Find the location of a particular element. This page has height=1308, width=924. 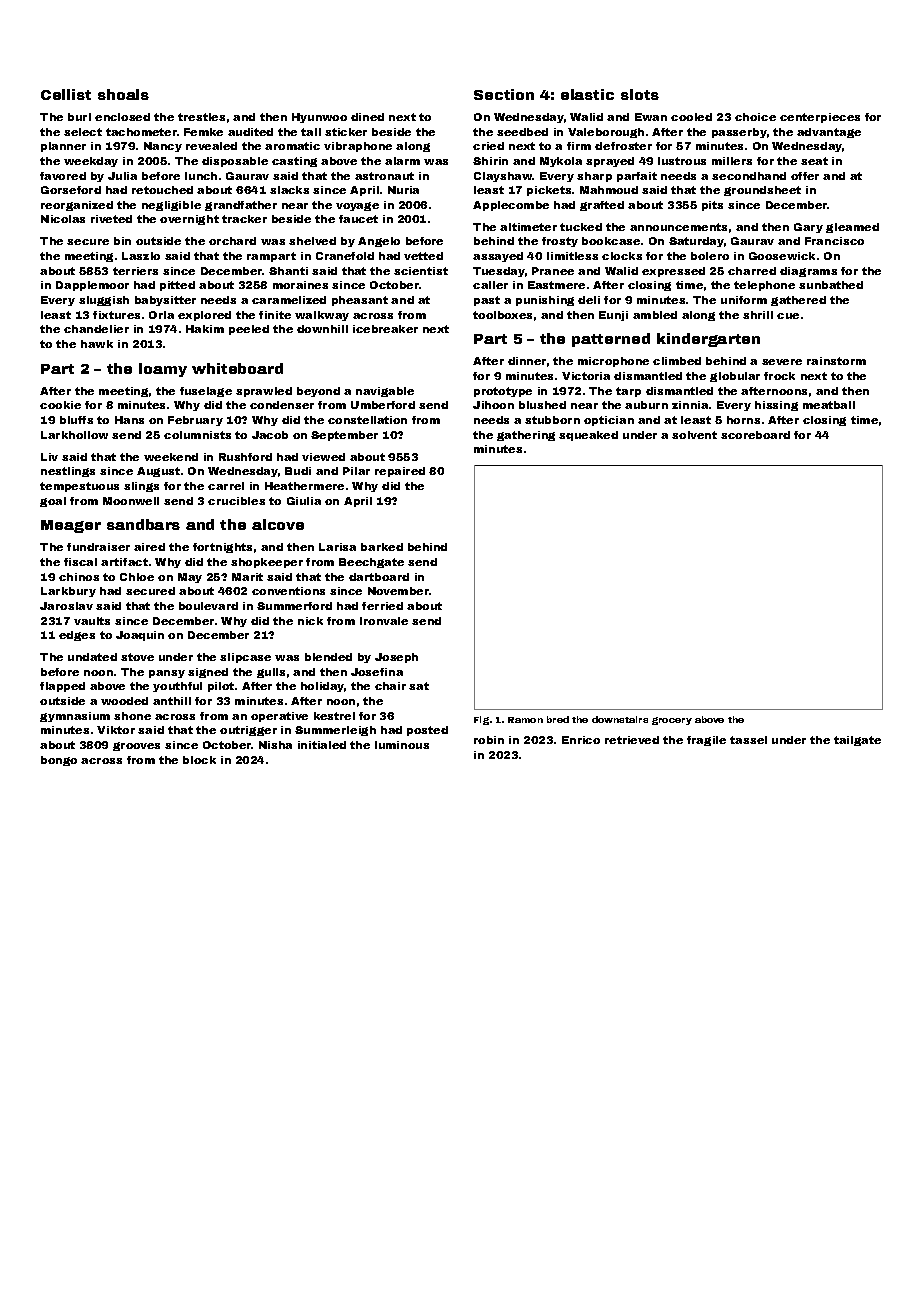

slots is located at coordinates (640, 94).
